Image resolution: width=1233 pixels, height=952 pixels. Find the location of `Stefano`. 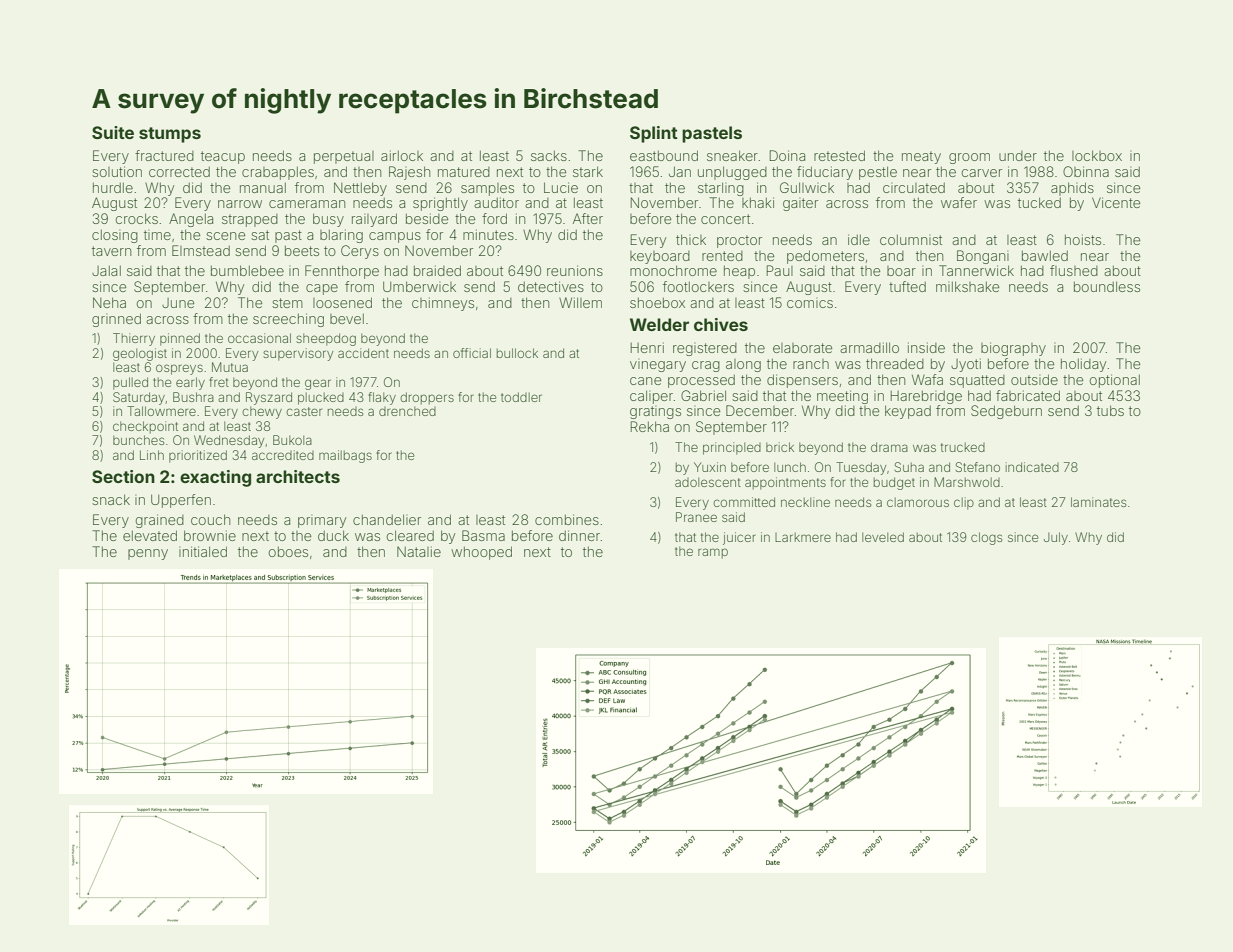

Stefano is located at coordinates (977, 467).
